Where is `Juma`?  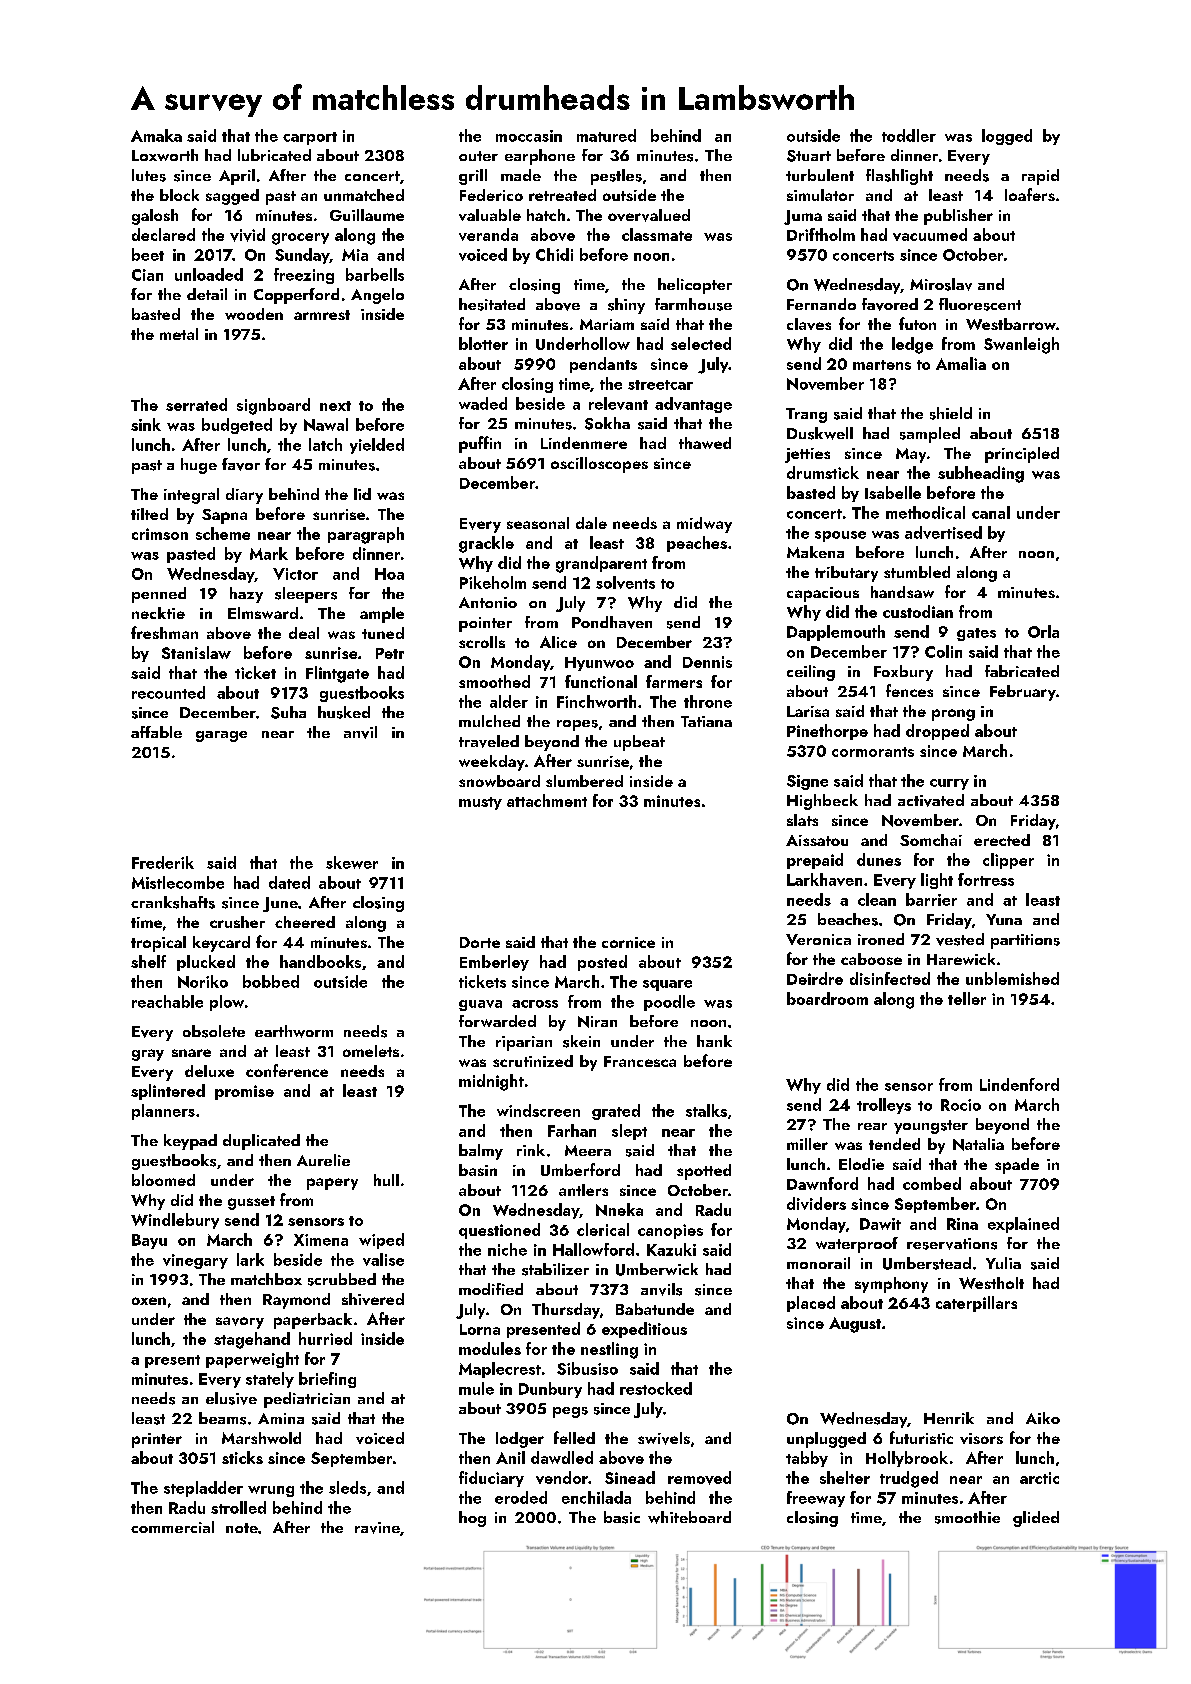 Juma is located at coordinates (803, 217).
